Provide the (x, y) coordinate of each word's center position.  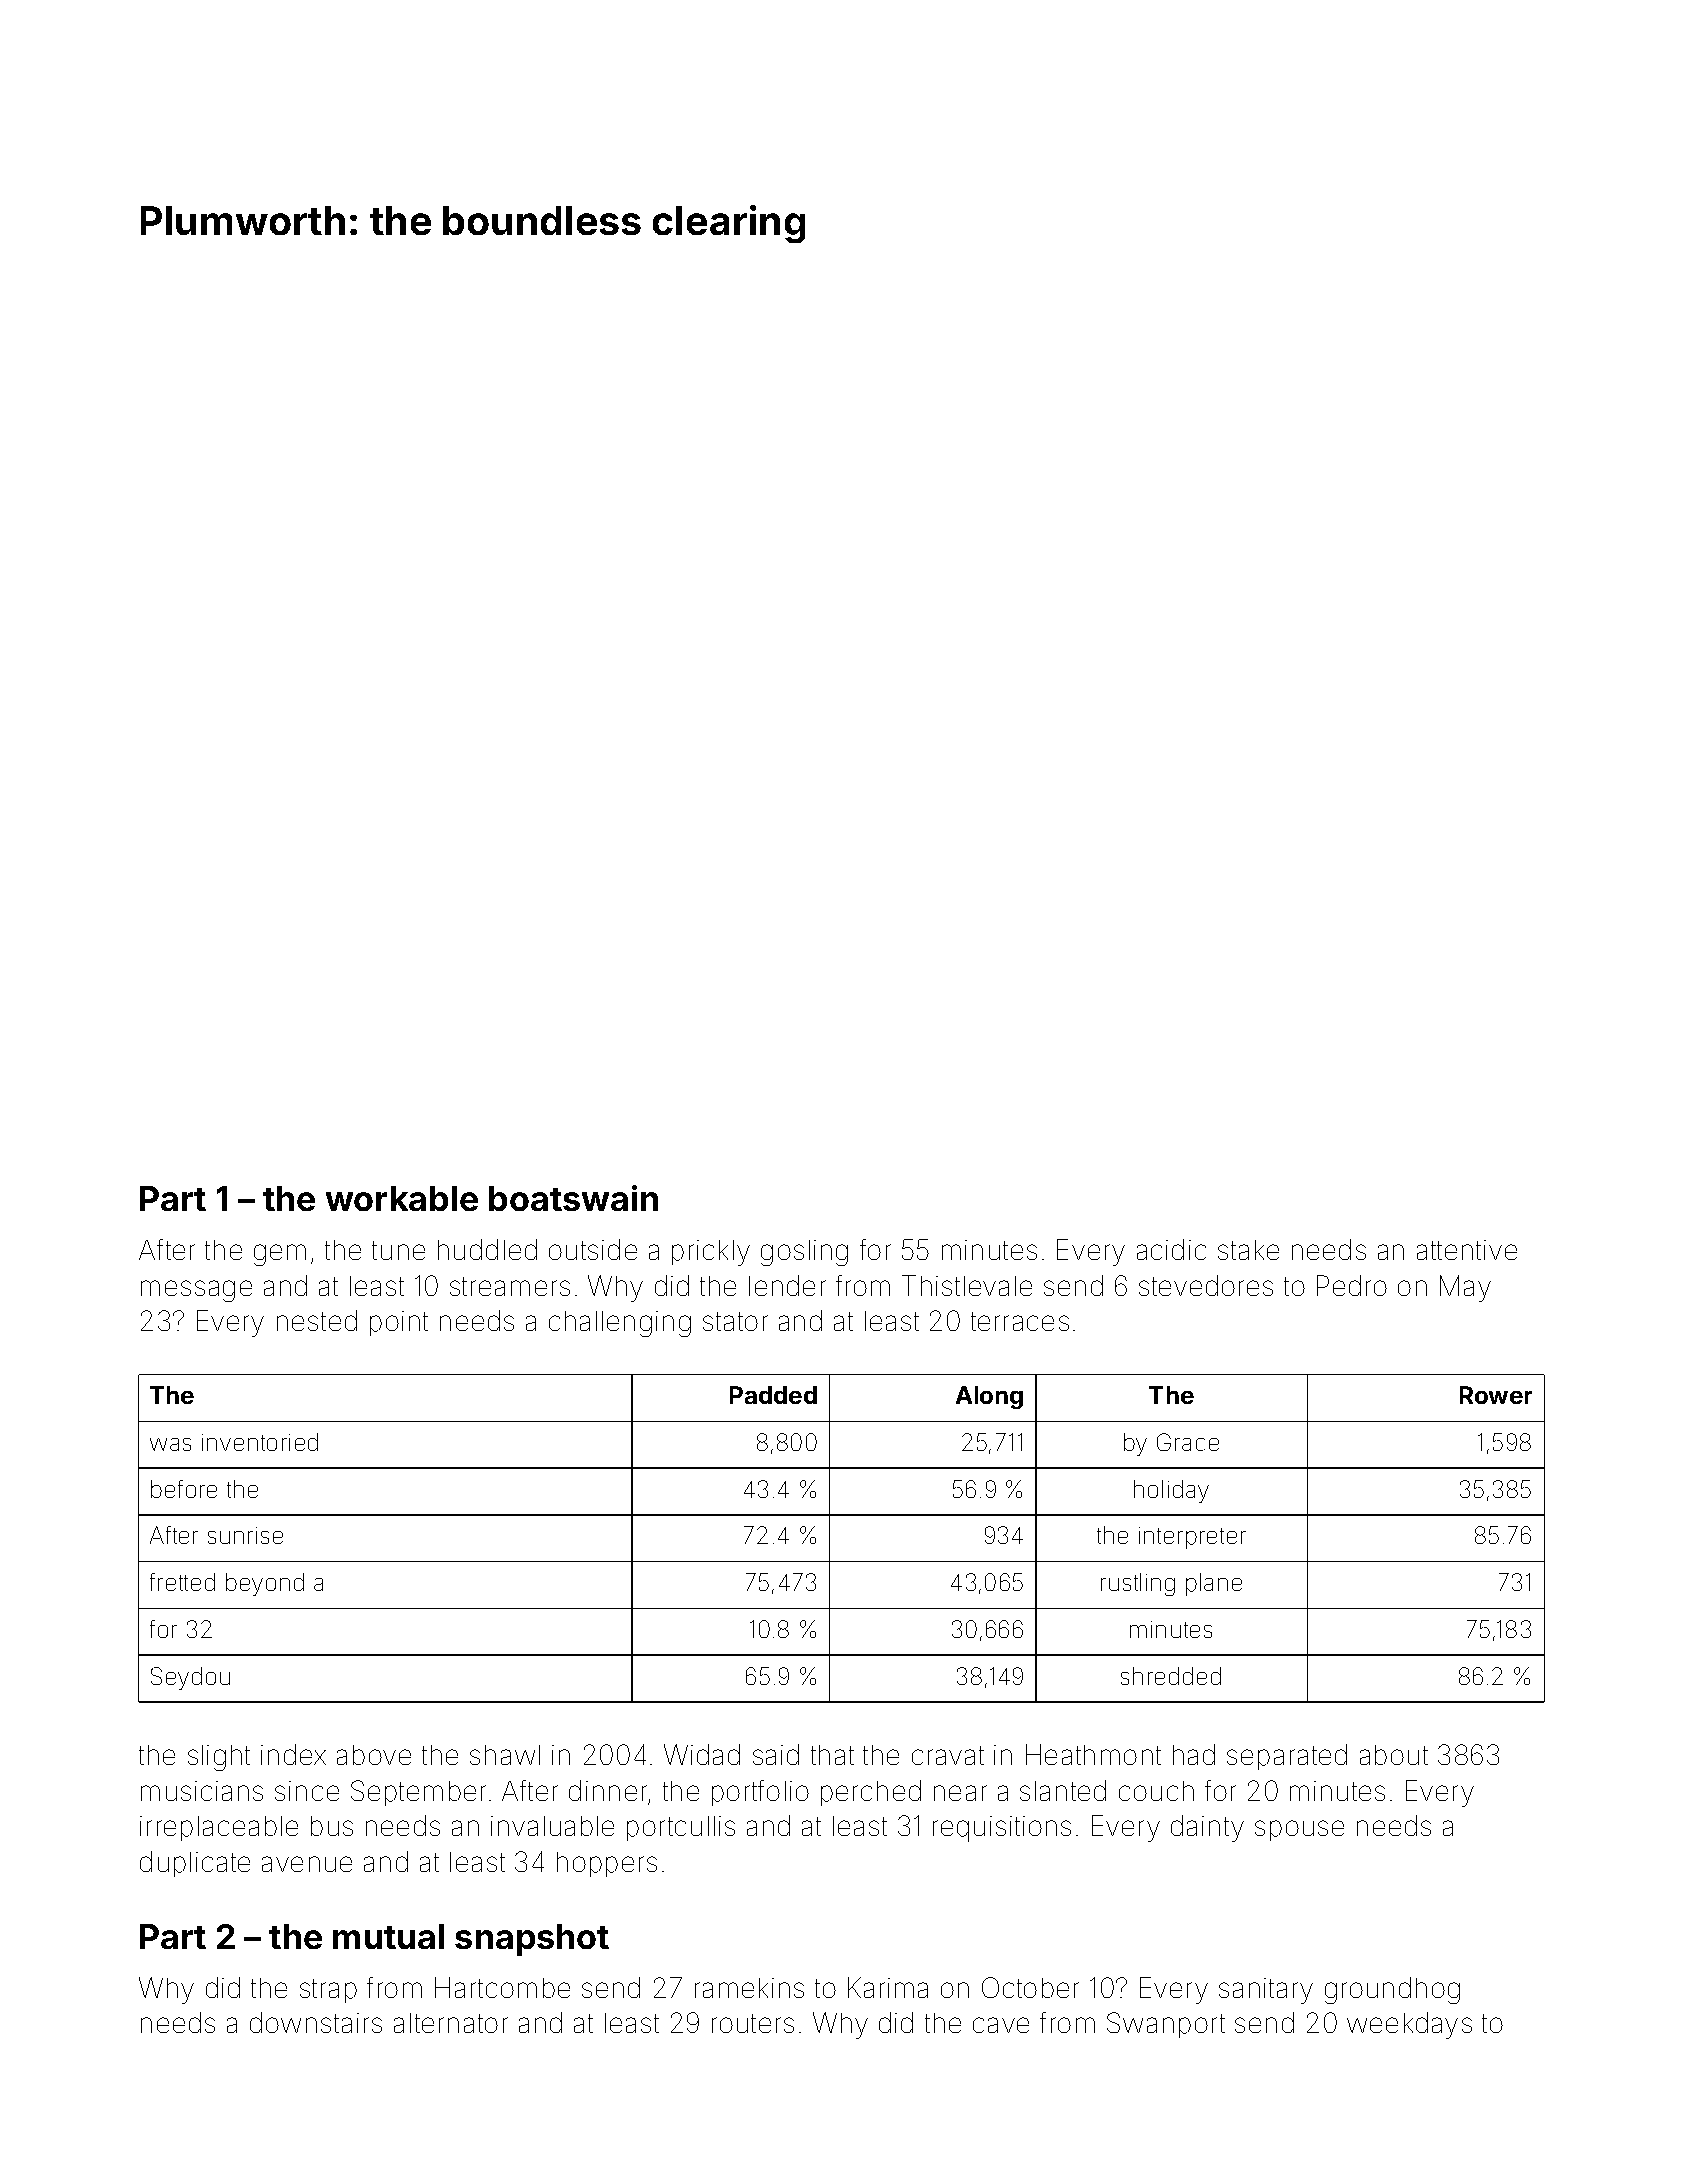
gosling (804, 1253)
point (399, 1323)
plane (1214, 1584)
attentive (1467, 1250)
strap (328, 1991)
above (374, 1755)
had (1194, 1754)
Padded (773, 1395)
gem (280, 1255)
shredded (1171, 1676)
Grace (1188, 1442)
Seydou (190, 1678)
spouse (1299, 1830)
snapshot (532, 1940)
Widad (702, 1754)
